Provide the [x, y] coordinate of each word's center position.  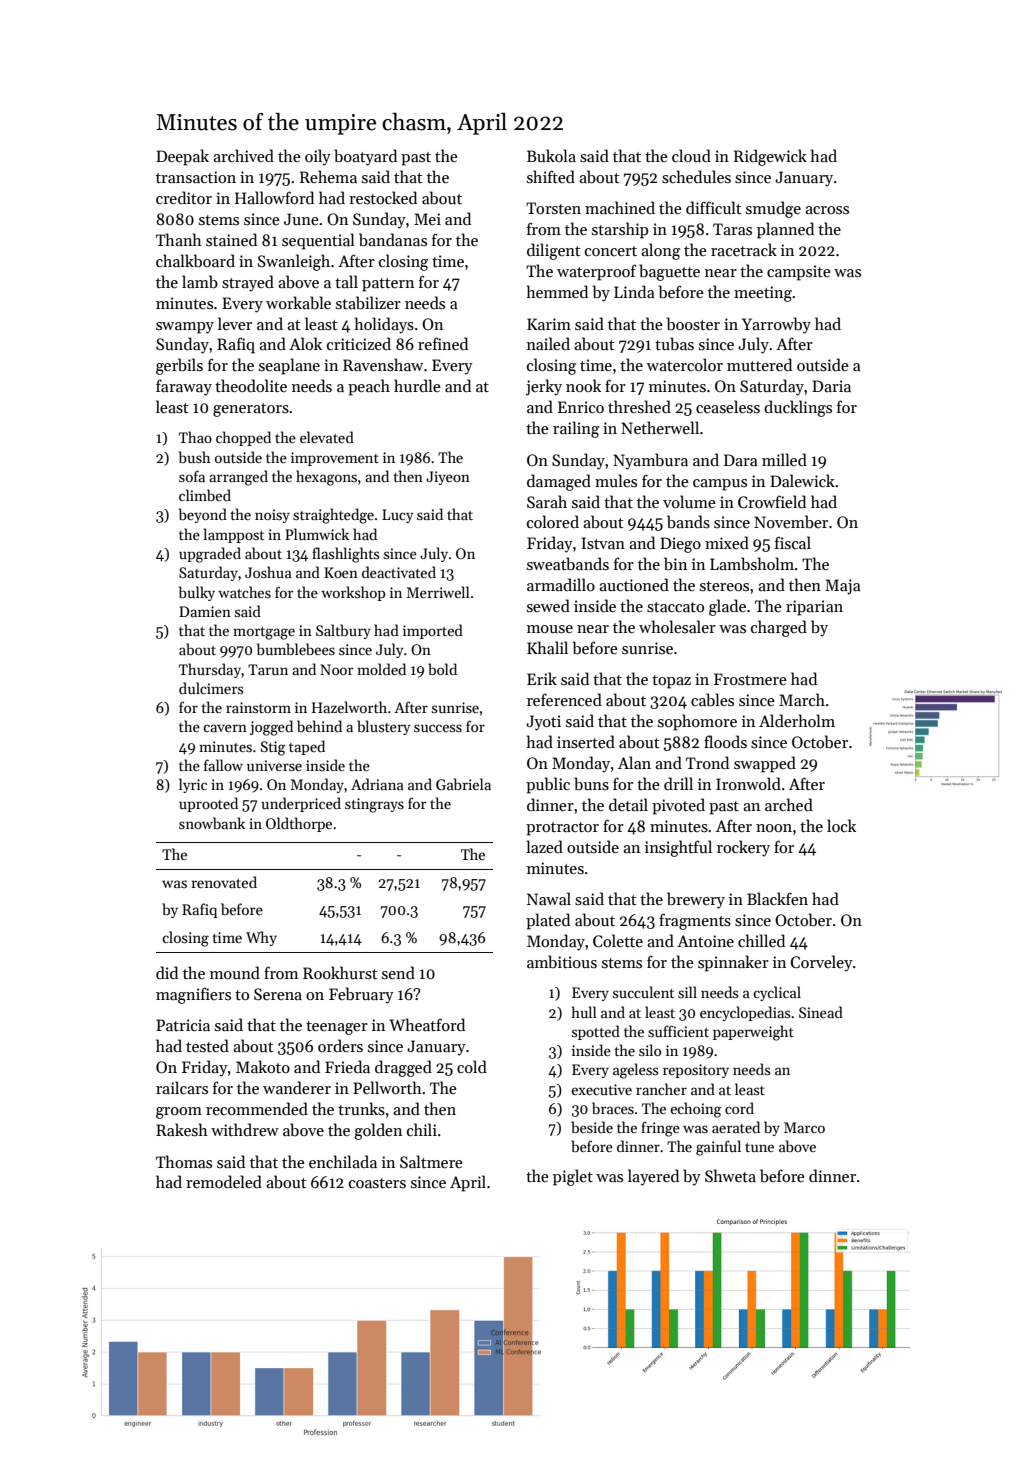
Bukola [551, 155]
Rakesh [182, 1129]
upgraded [210, 555]
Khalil [547, 647]
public [548, 785]
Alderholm [797, 720]
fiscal [793, 542]
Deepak [182, 157]
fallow [223, 765]
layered [653, 1177]
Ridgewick [770, 157]
